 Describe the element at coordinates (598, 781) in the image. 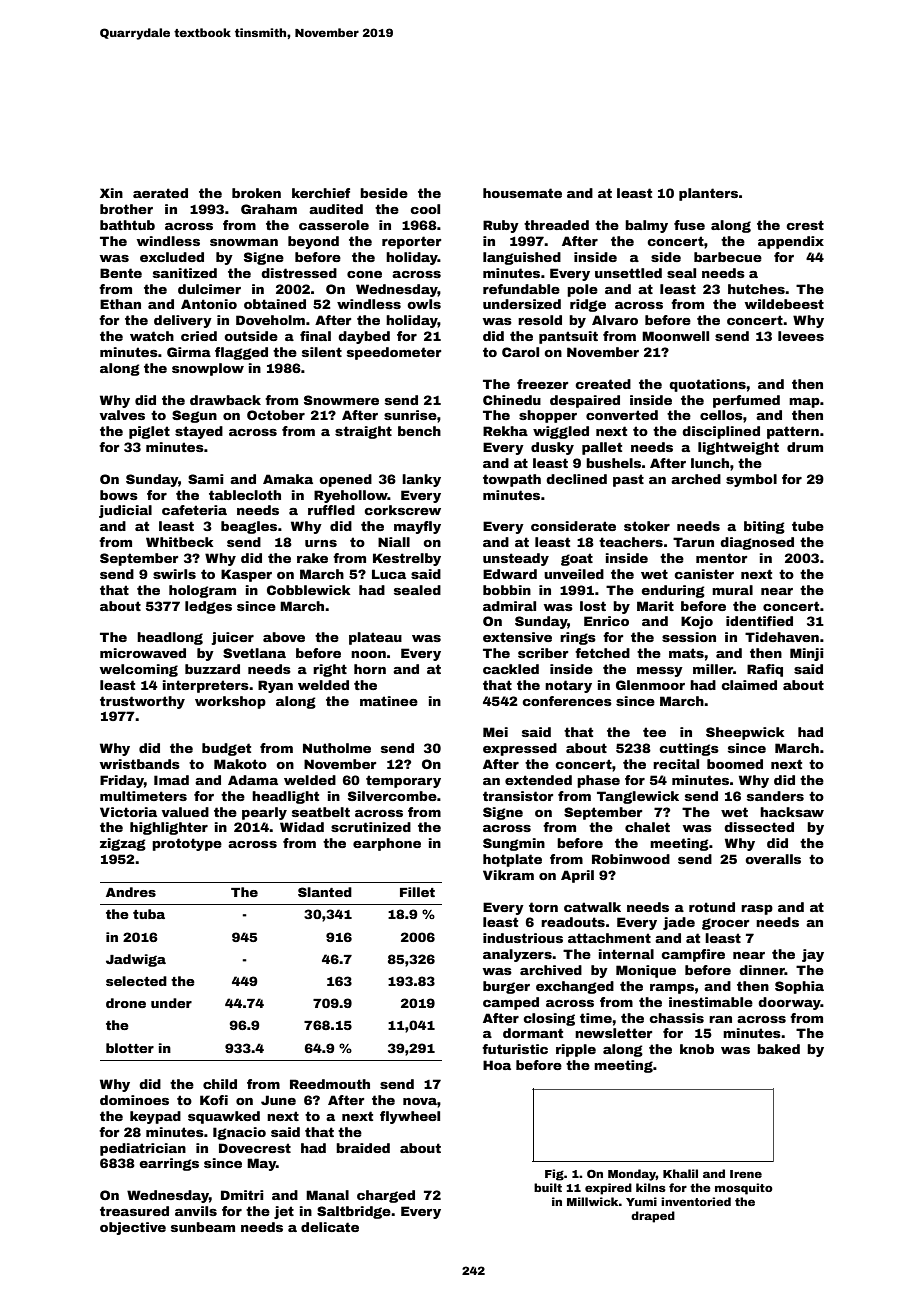

I see `phase` at that location.
